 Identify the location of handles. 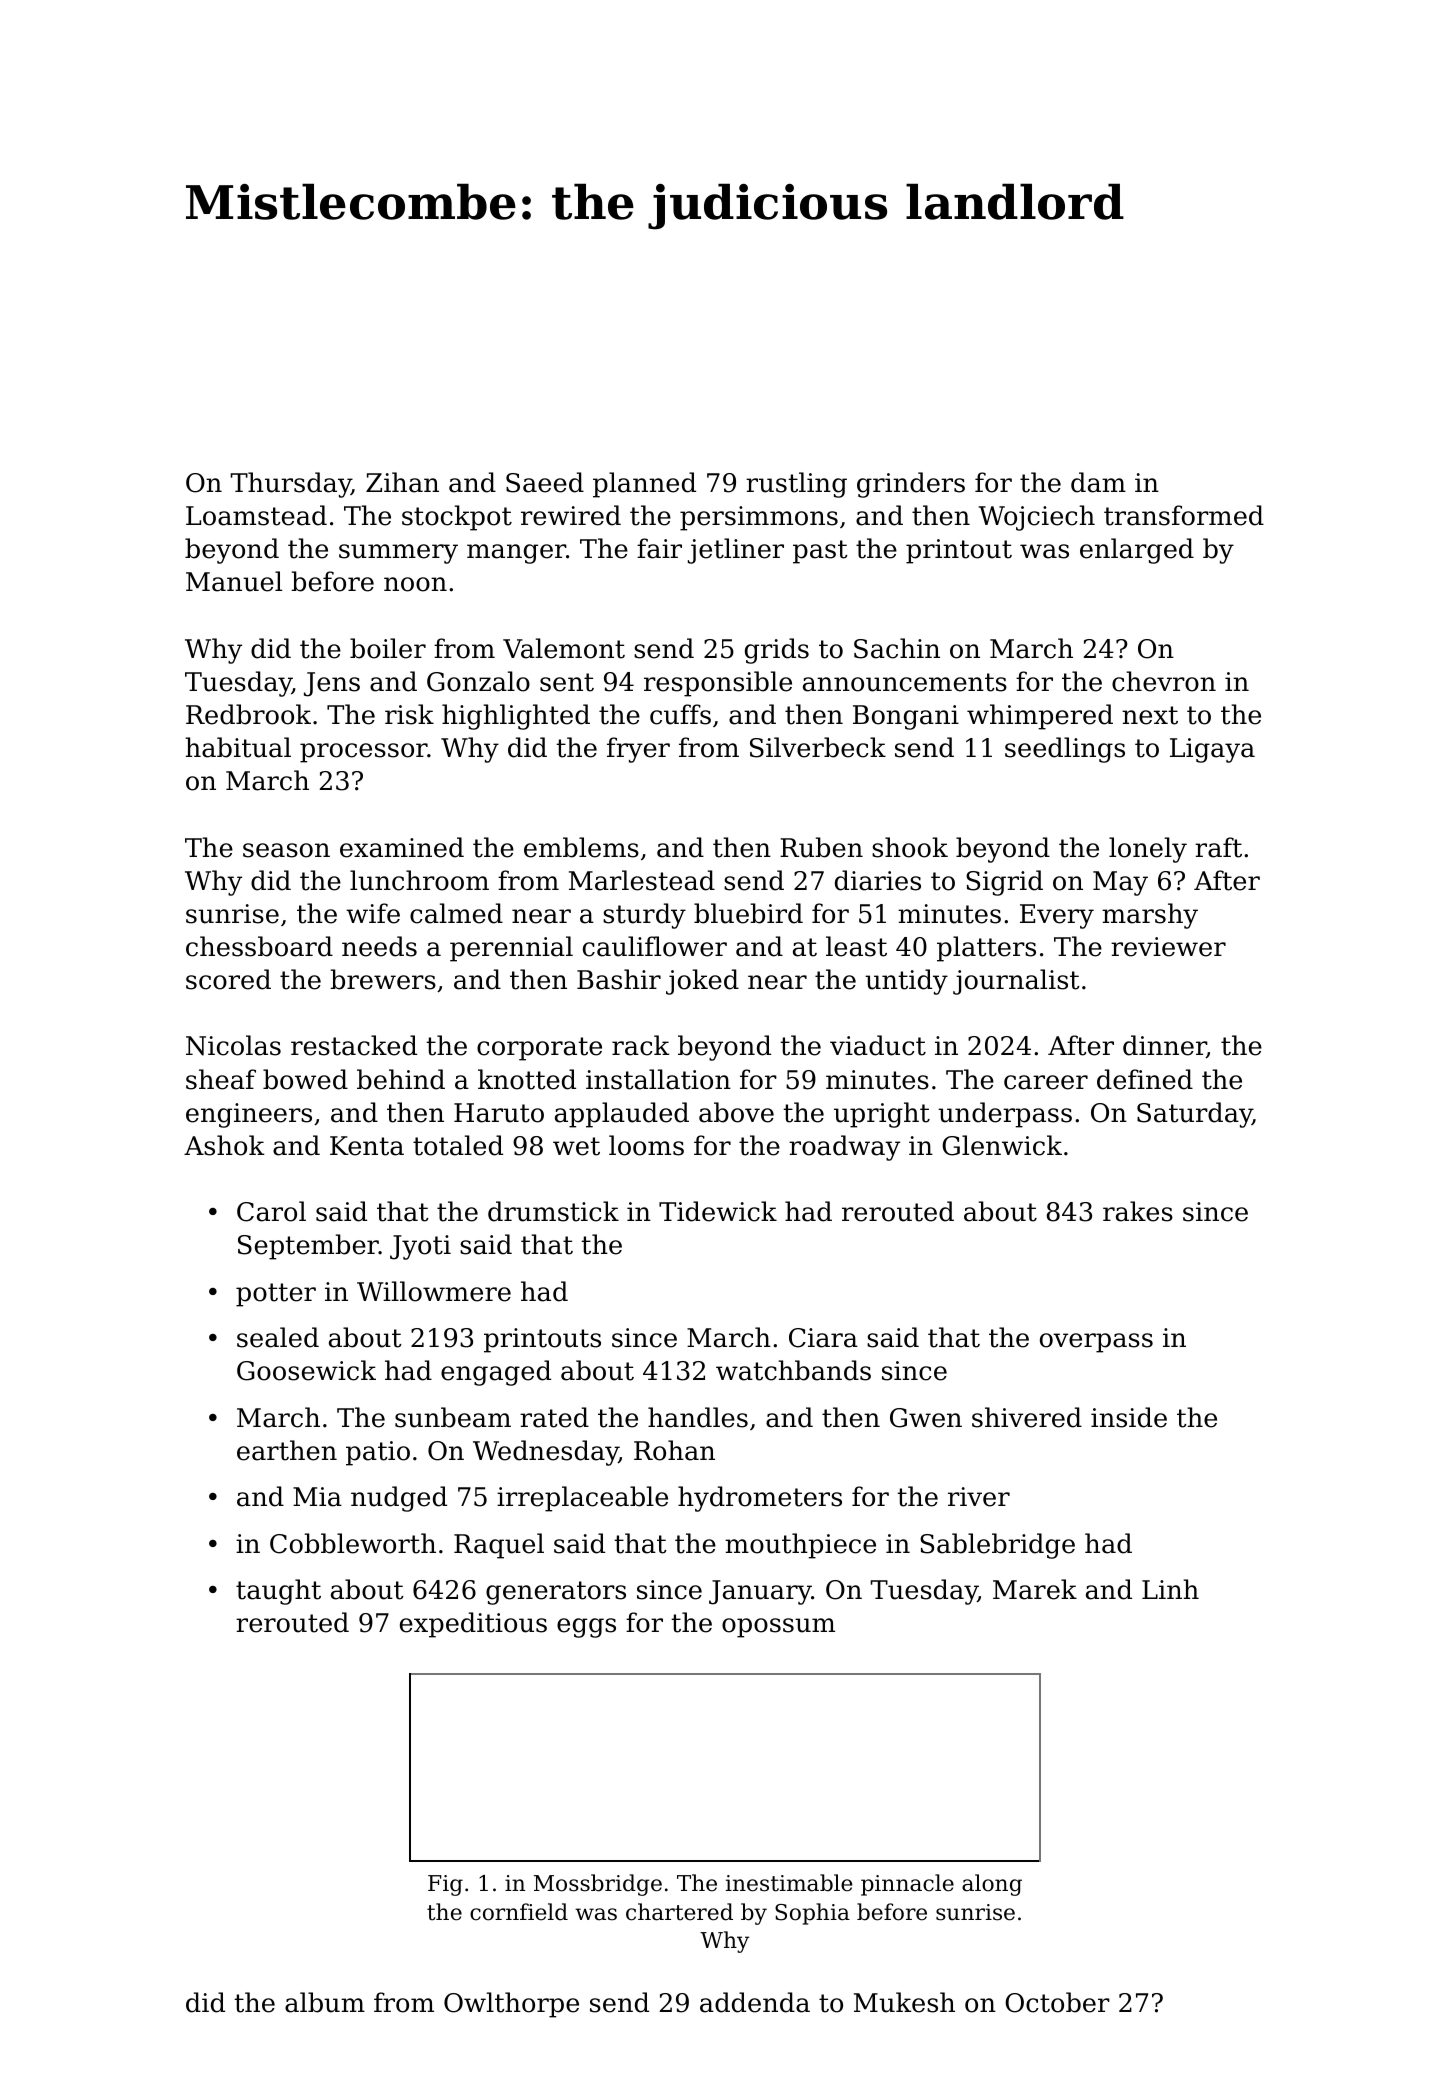
(698, 1417).
